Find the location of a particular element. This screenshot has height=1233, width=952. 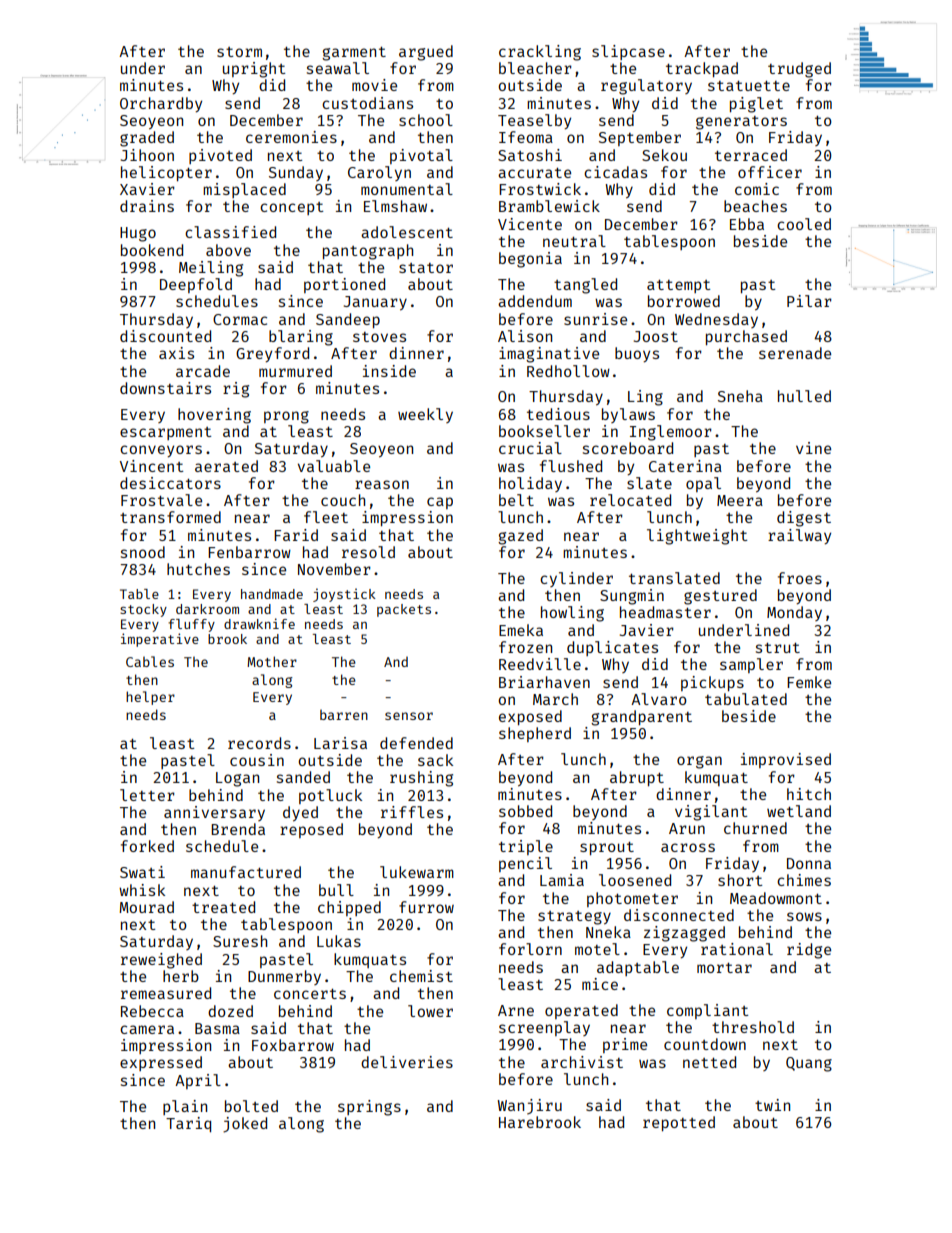

cooled is located at coordinates (804, 224).
